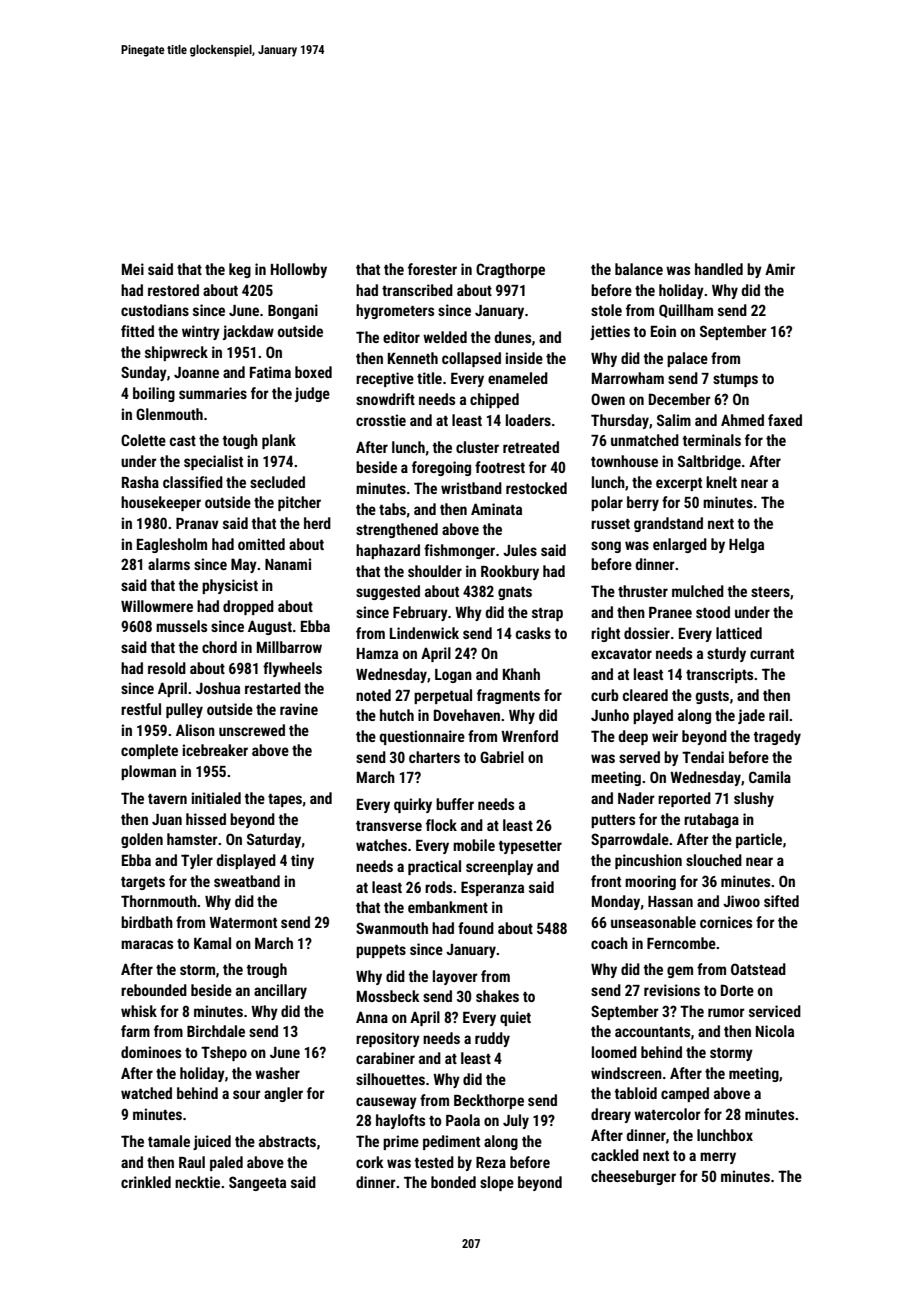 This document has height=1308, width=924. Describe the element at coordinates (643, 503) in the document. I see `berry` at that location.
